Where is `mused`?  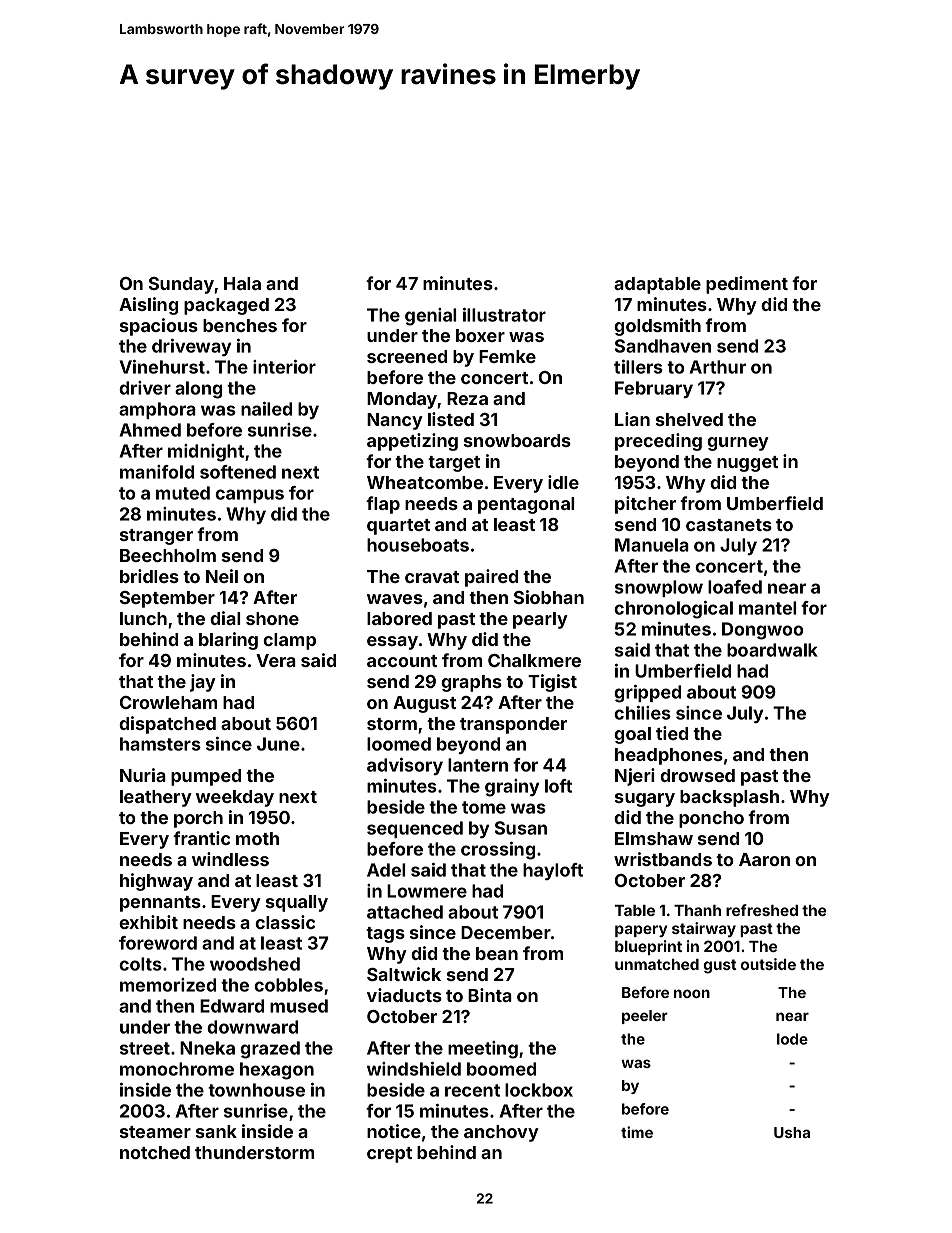
mused is located at coordinates (299, 1006).
